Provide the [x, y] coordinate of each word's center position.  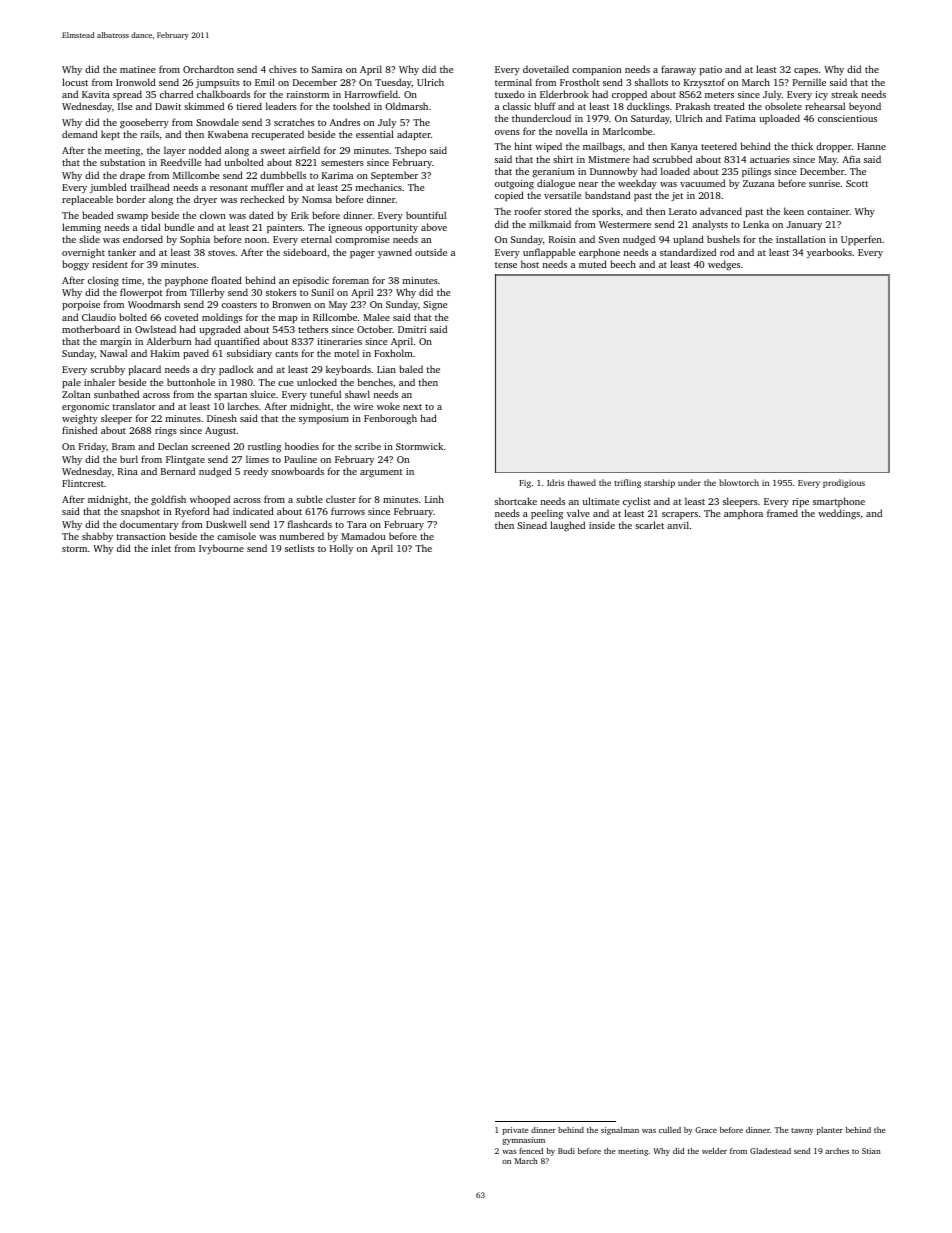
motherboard [91, 329]
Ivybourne [221, 549]
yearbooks [829, 253]
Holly [341, 549]
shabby [97, 537]
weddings [839, 514]
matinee [138, 69]
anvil [678, 525]
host [530, 264]
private [516, 1131]
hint [523, 146]
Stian [871, 1151]
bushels [723, 239]
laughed [567, 526]
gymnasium [523, 1141]
